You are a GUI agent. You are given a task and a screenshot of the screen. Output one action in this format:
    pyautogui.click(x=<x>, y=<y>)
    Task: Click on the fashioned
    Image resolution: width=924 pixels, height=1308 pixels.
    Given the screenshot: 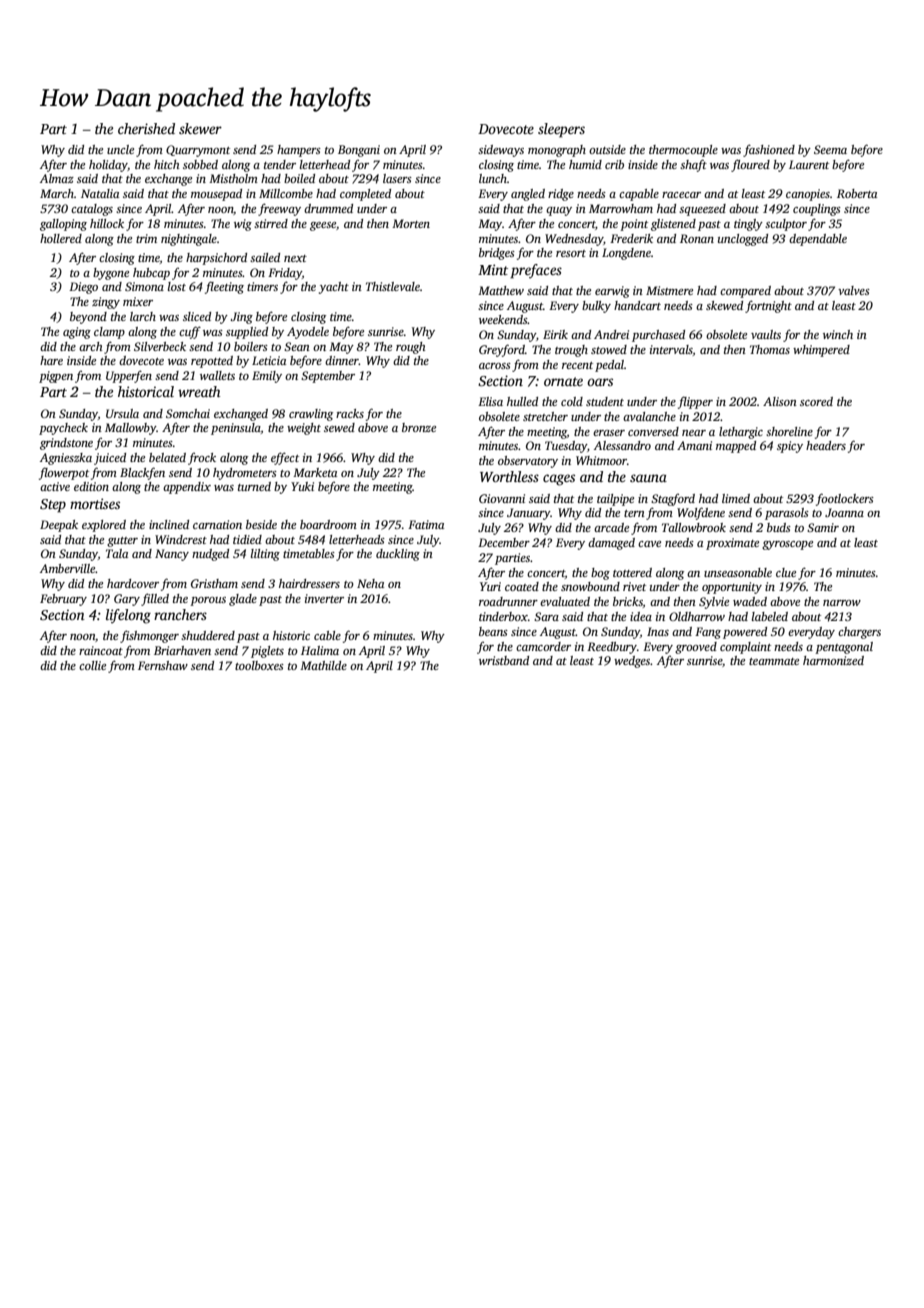 What is the action you would take?
    pyautogui.click(x=769, y=150)
